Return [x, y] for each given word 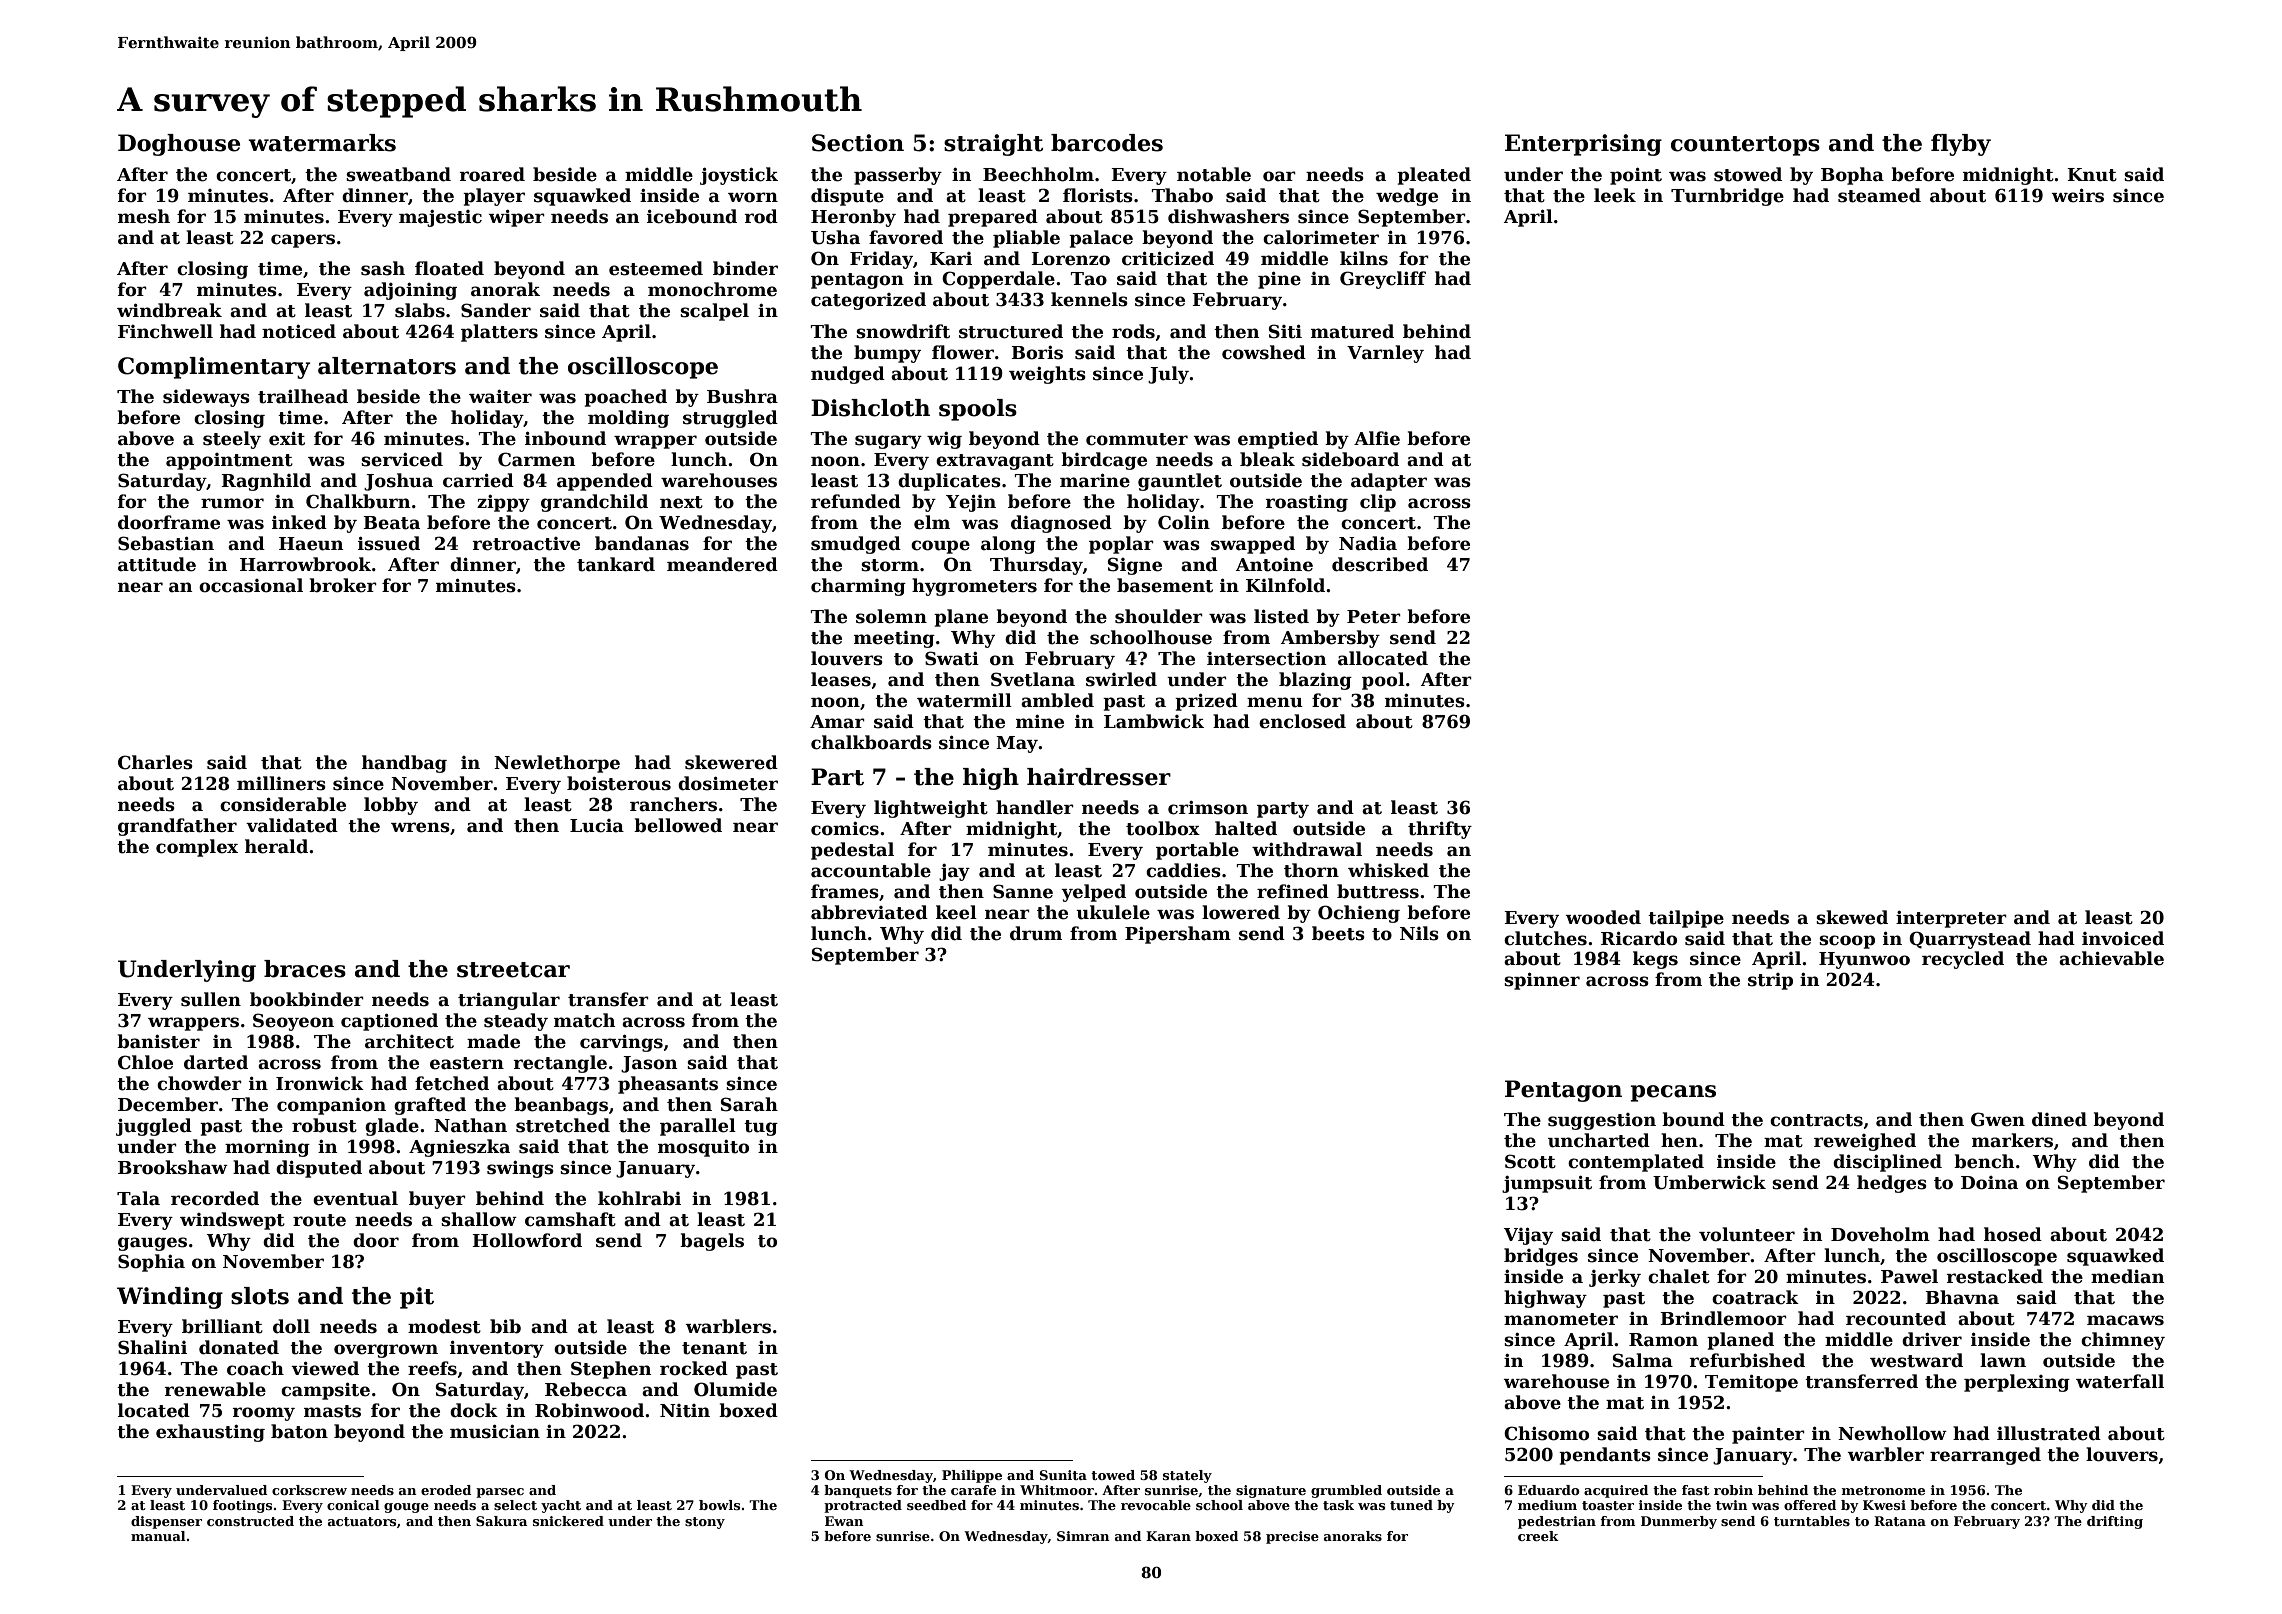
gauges [152, 1244]
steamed [1879, 195]
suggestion [1602, 1121]
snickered [568, 1521]
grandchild [594, 503]
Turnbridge [1727, 197]
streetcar [513, 970]
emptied [1278, 440]
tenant [714, 1348]
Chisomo [1546, 1433]
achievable [2111, 958]
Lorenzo [1070, 259]
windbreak [169, 310]
